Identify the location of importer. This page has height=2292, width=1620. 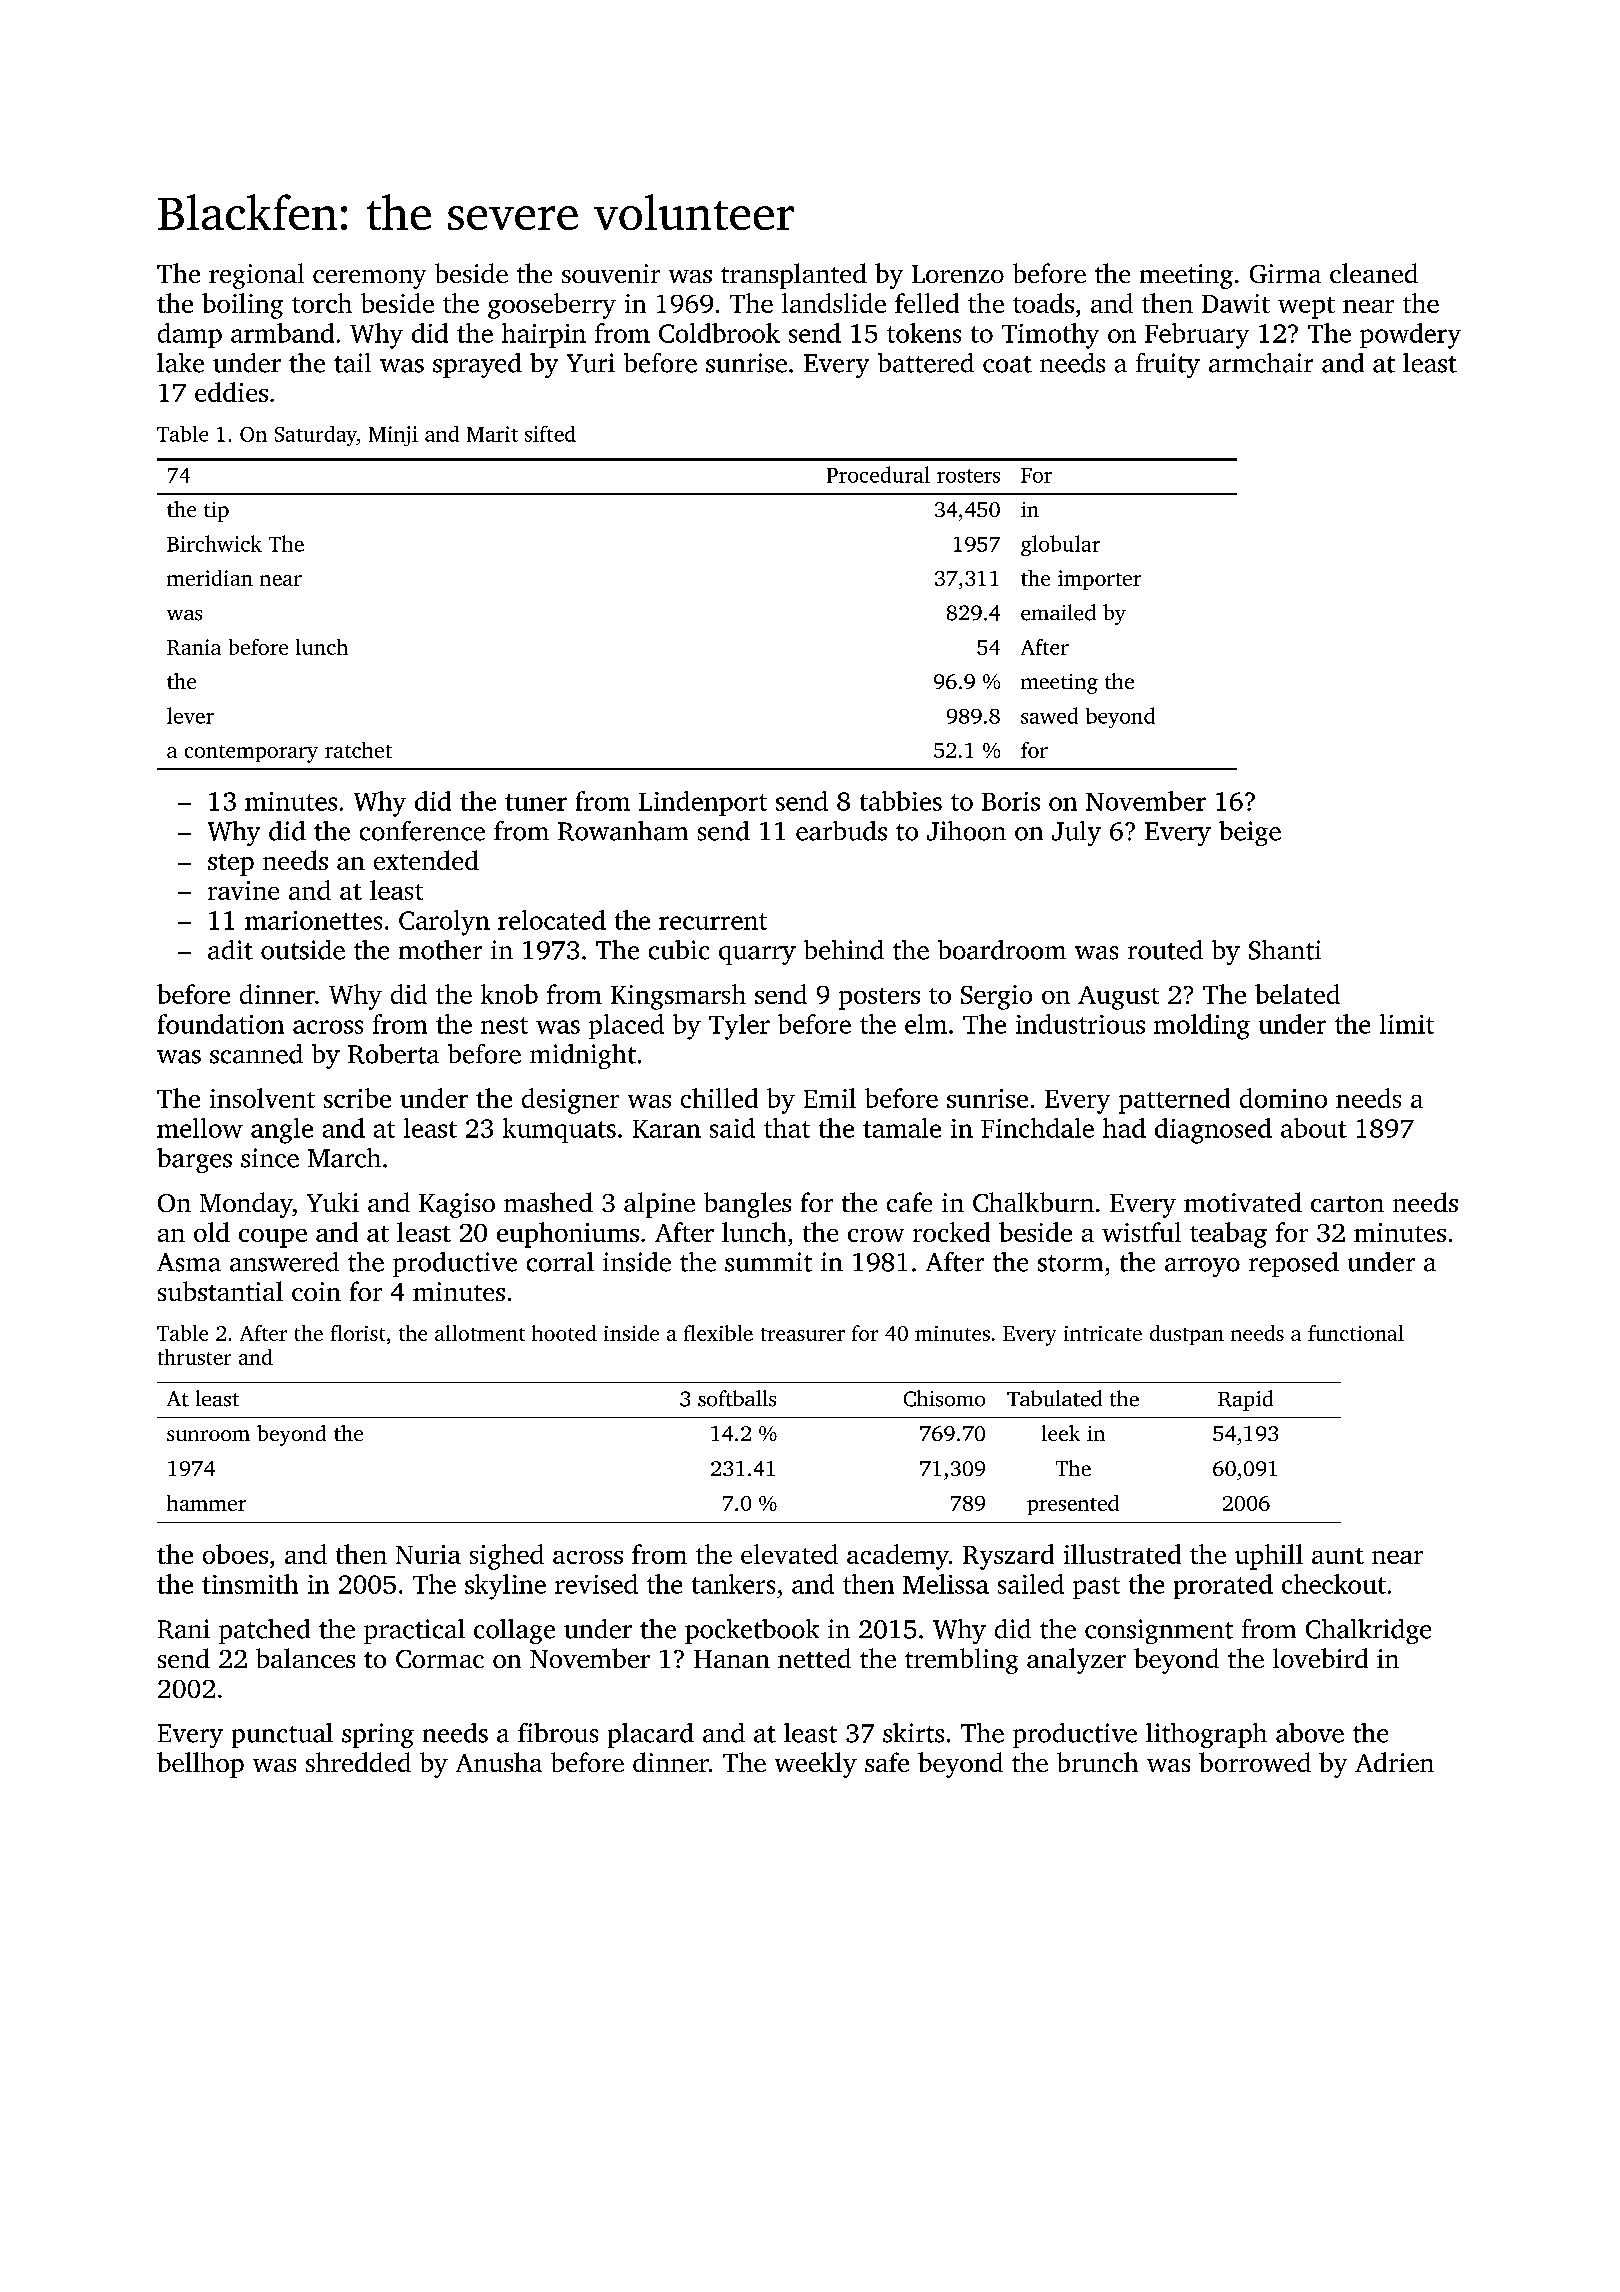
(1099, 580).
